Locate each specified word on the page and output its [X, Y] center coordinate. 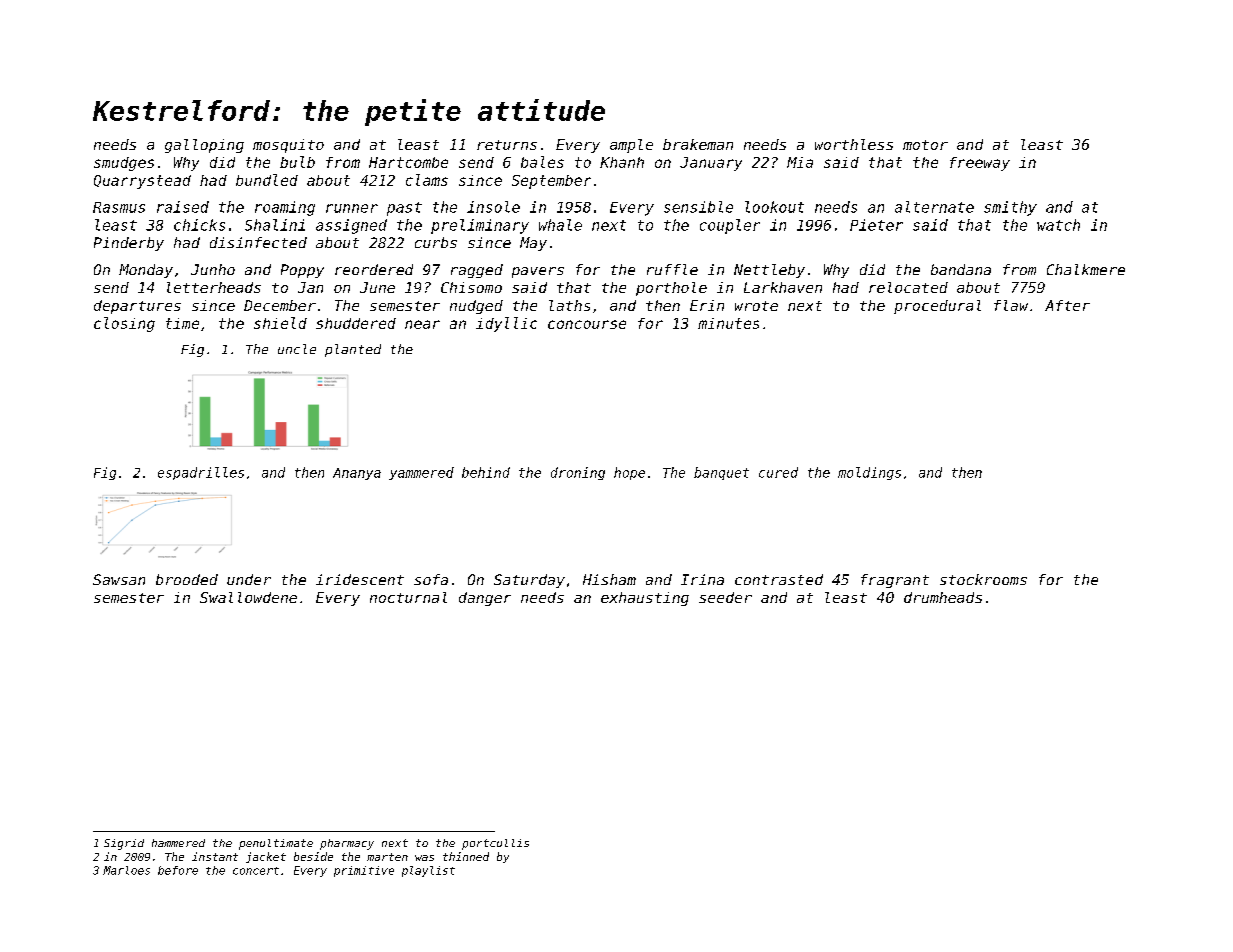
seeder [725, 597]
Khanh [622, 162]
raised [183, 207]
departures [137, 307]
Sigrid [124, 844]
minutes [728, 323]
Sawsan [119, 579]
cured [778, 472]
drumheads [943, 597]
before [178, 870]
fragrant [895, 581]
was [424, 858]
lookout [774, 207]
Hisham [609, 579]
